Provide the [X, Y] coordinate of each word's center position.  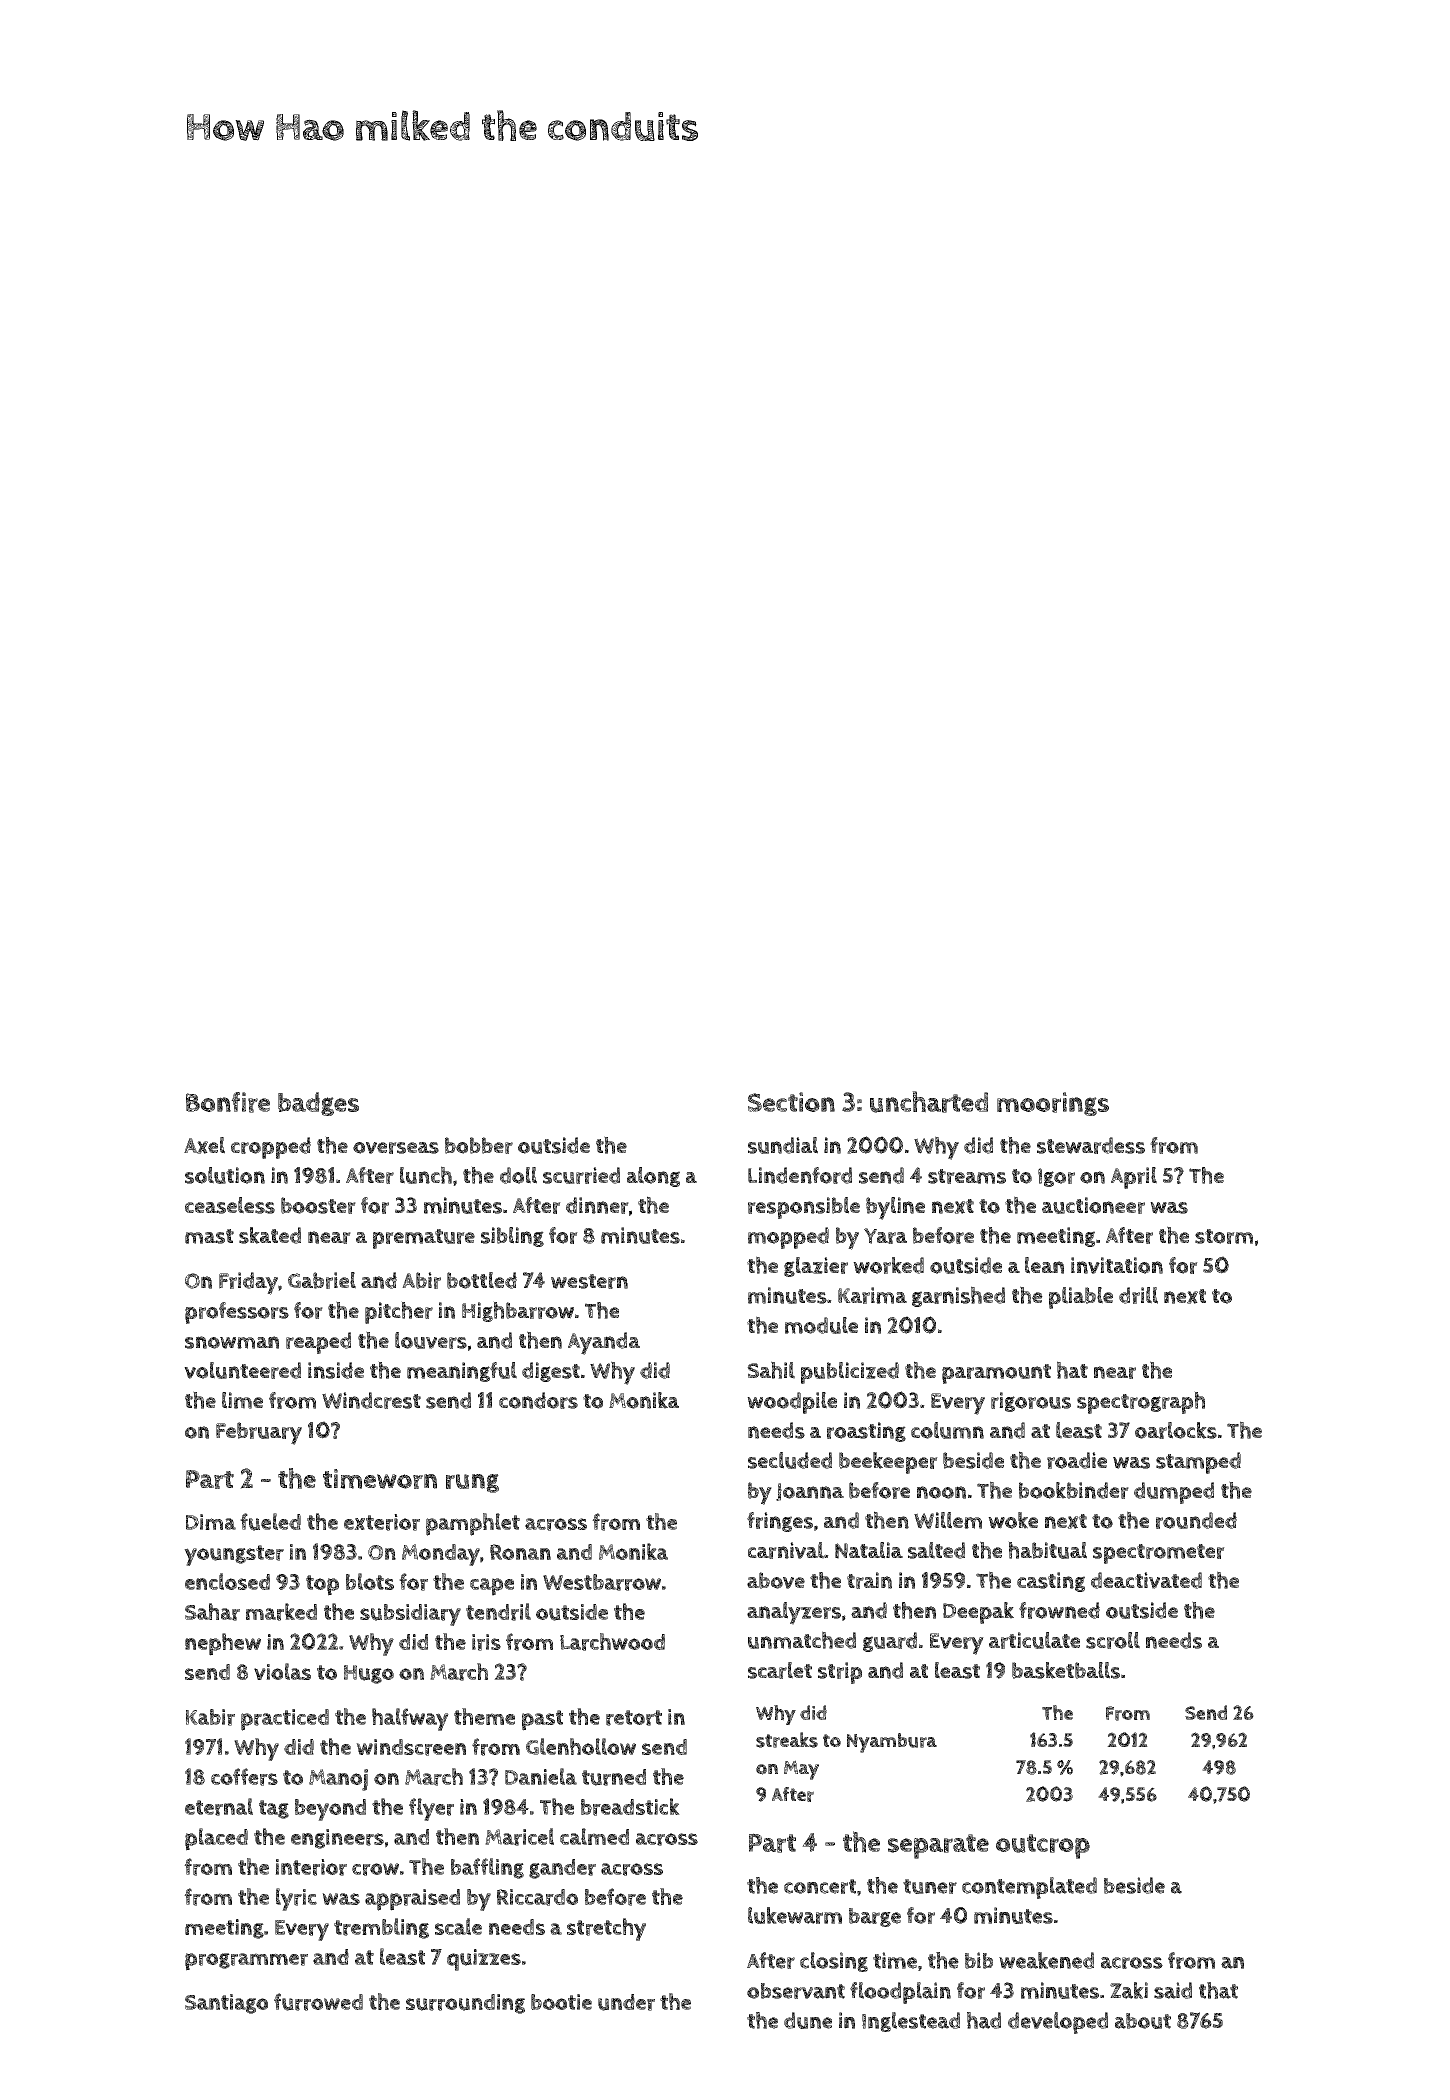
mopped [788, 1238]
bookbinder [1074, 1490]
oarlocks [1176, 1430]
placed [216, 1839]
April [1134, 1178]
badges [318, 1104]
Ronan [520, 1552]
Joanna [810, 1492]
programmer [246, 1962]
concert [820, 1886]
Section [791, 1102]
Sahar [212, 1612]
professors [237, 1313]
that [1218, 1990]
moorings [1053, 1104]
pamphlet [473, 1524]
